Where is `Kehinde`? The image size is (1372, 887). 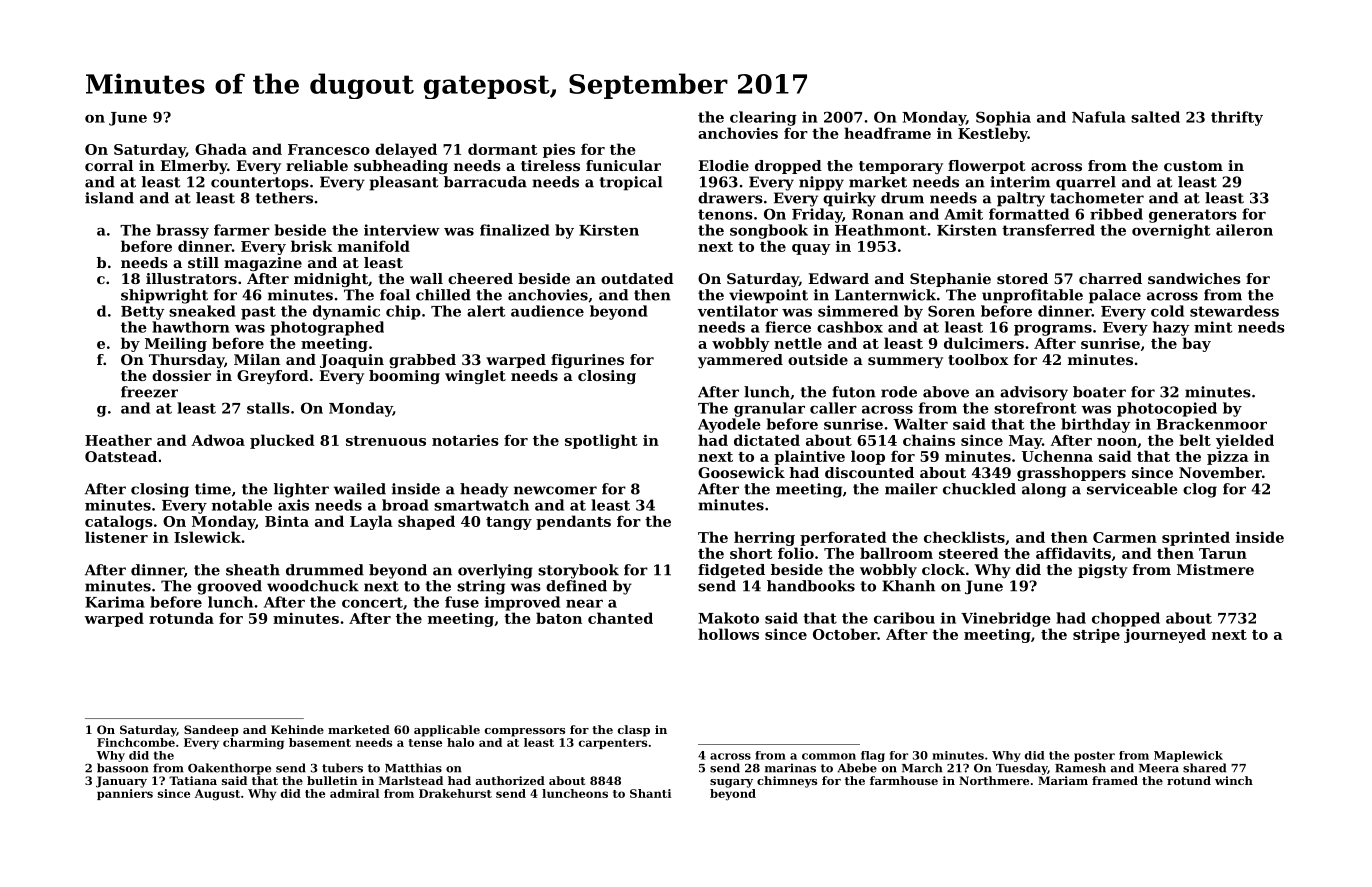 Kehinde is located at coordinates (297, 729).
